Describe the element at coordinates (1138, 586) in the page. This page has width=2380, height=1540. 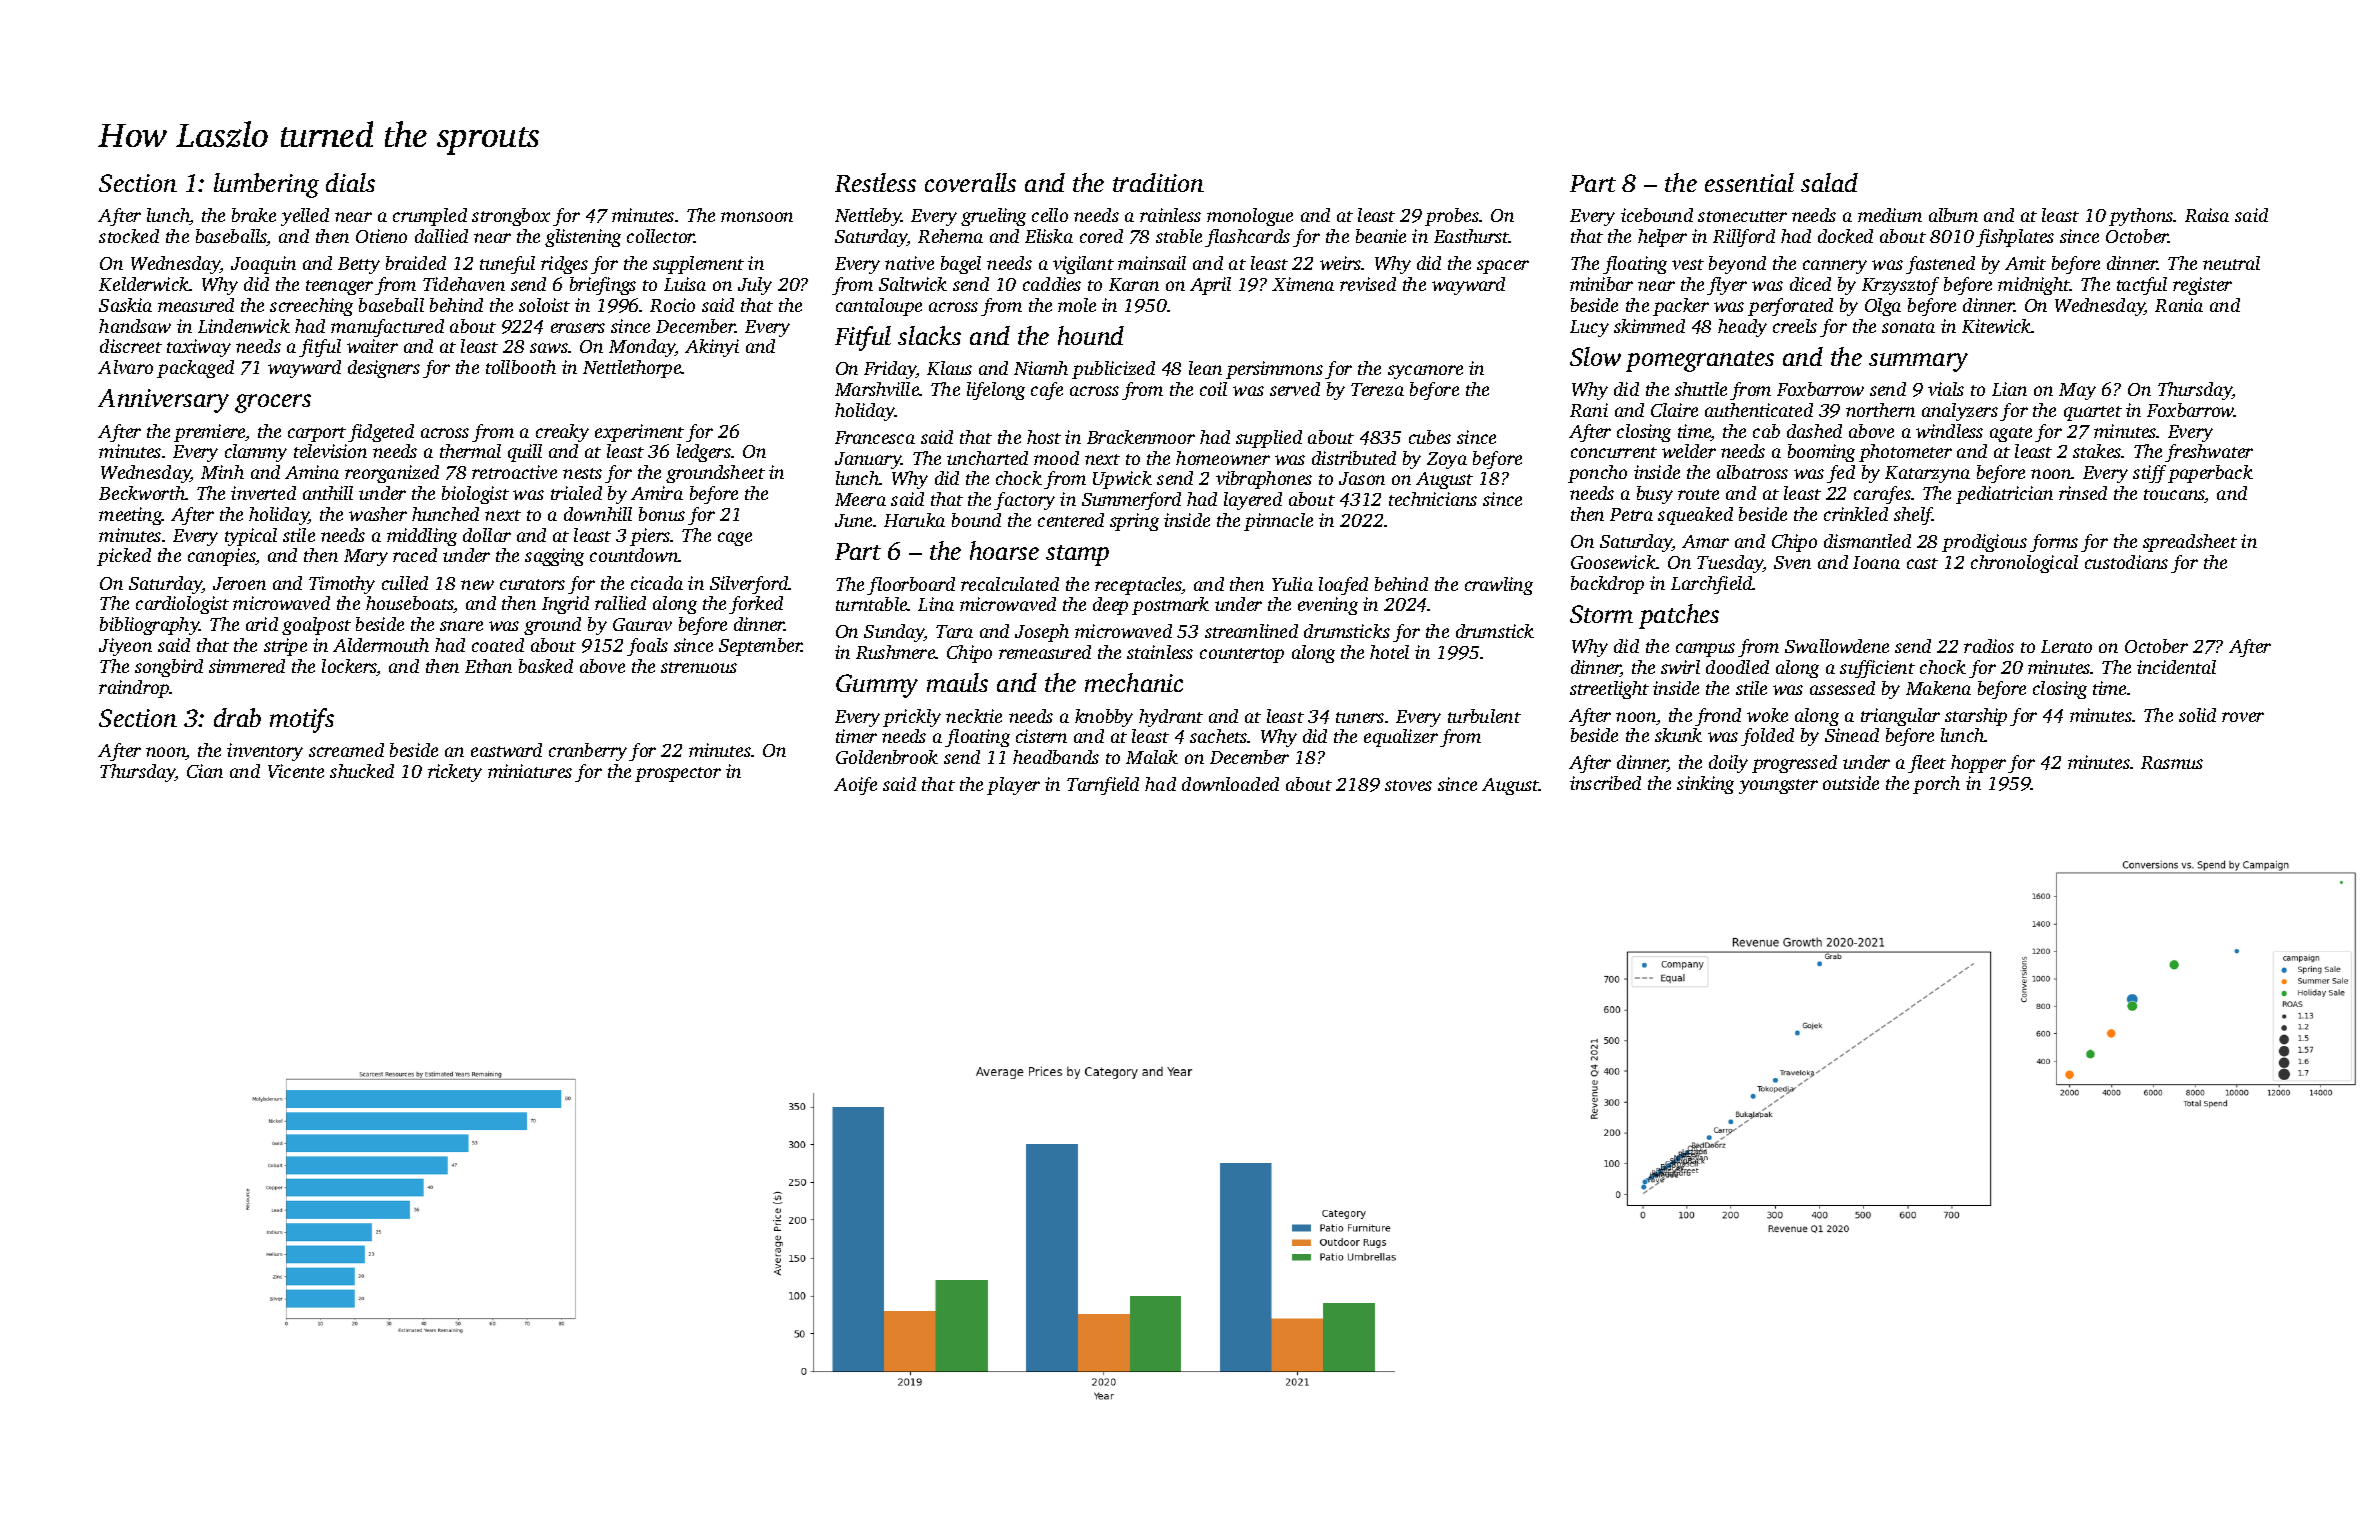
I see `receptacles` at that location.
